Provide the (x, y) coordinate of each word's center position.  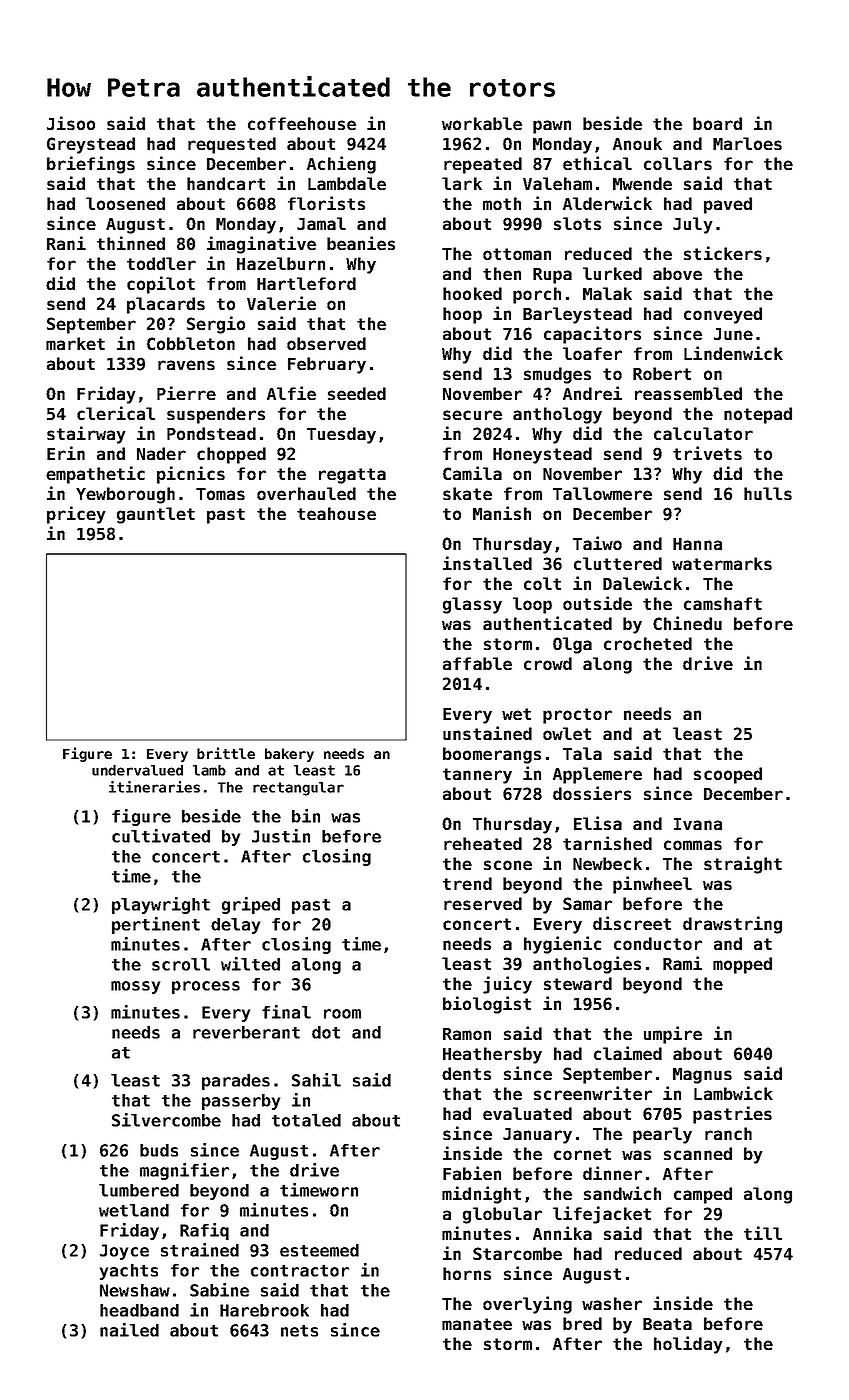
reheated (483, 843)
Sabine (219, 1290)
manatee (477, 1324)
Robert (662, 373)
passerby (241, 1102)
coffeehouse (302, 123)
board (717, 123)
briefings (91, 165)
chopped (231, 455)
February (327, 365)
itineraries (154, 787)
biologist (487, 1005)
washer (612, 1303)
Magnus (702, 1076)
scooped (728, 775)
